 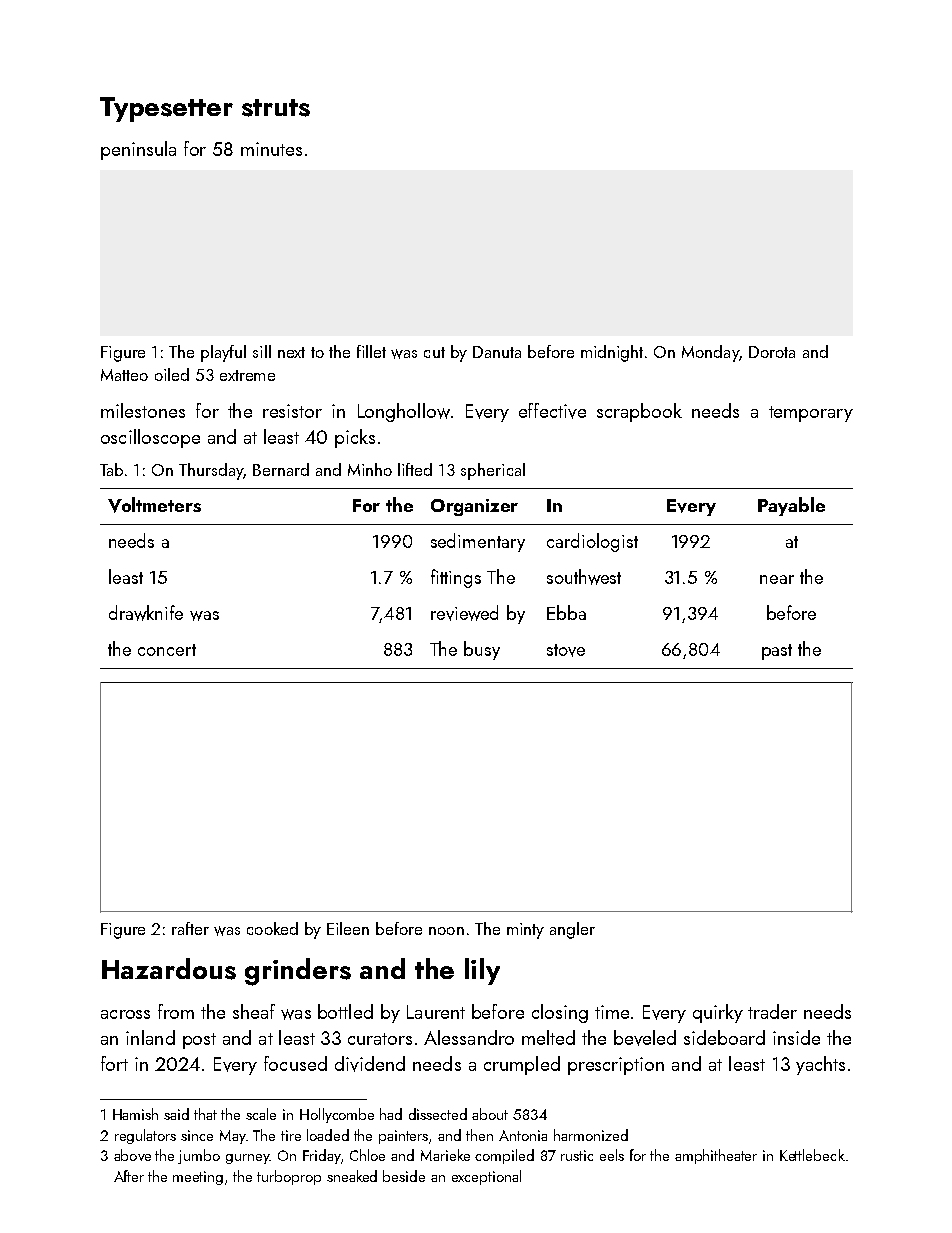 What do you see at coordinates (572, 930) in the image?
I see `angler` at bounding box center [572, 930].
